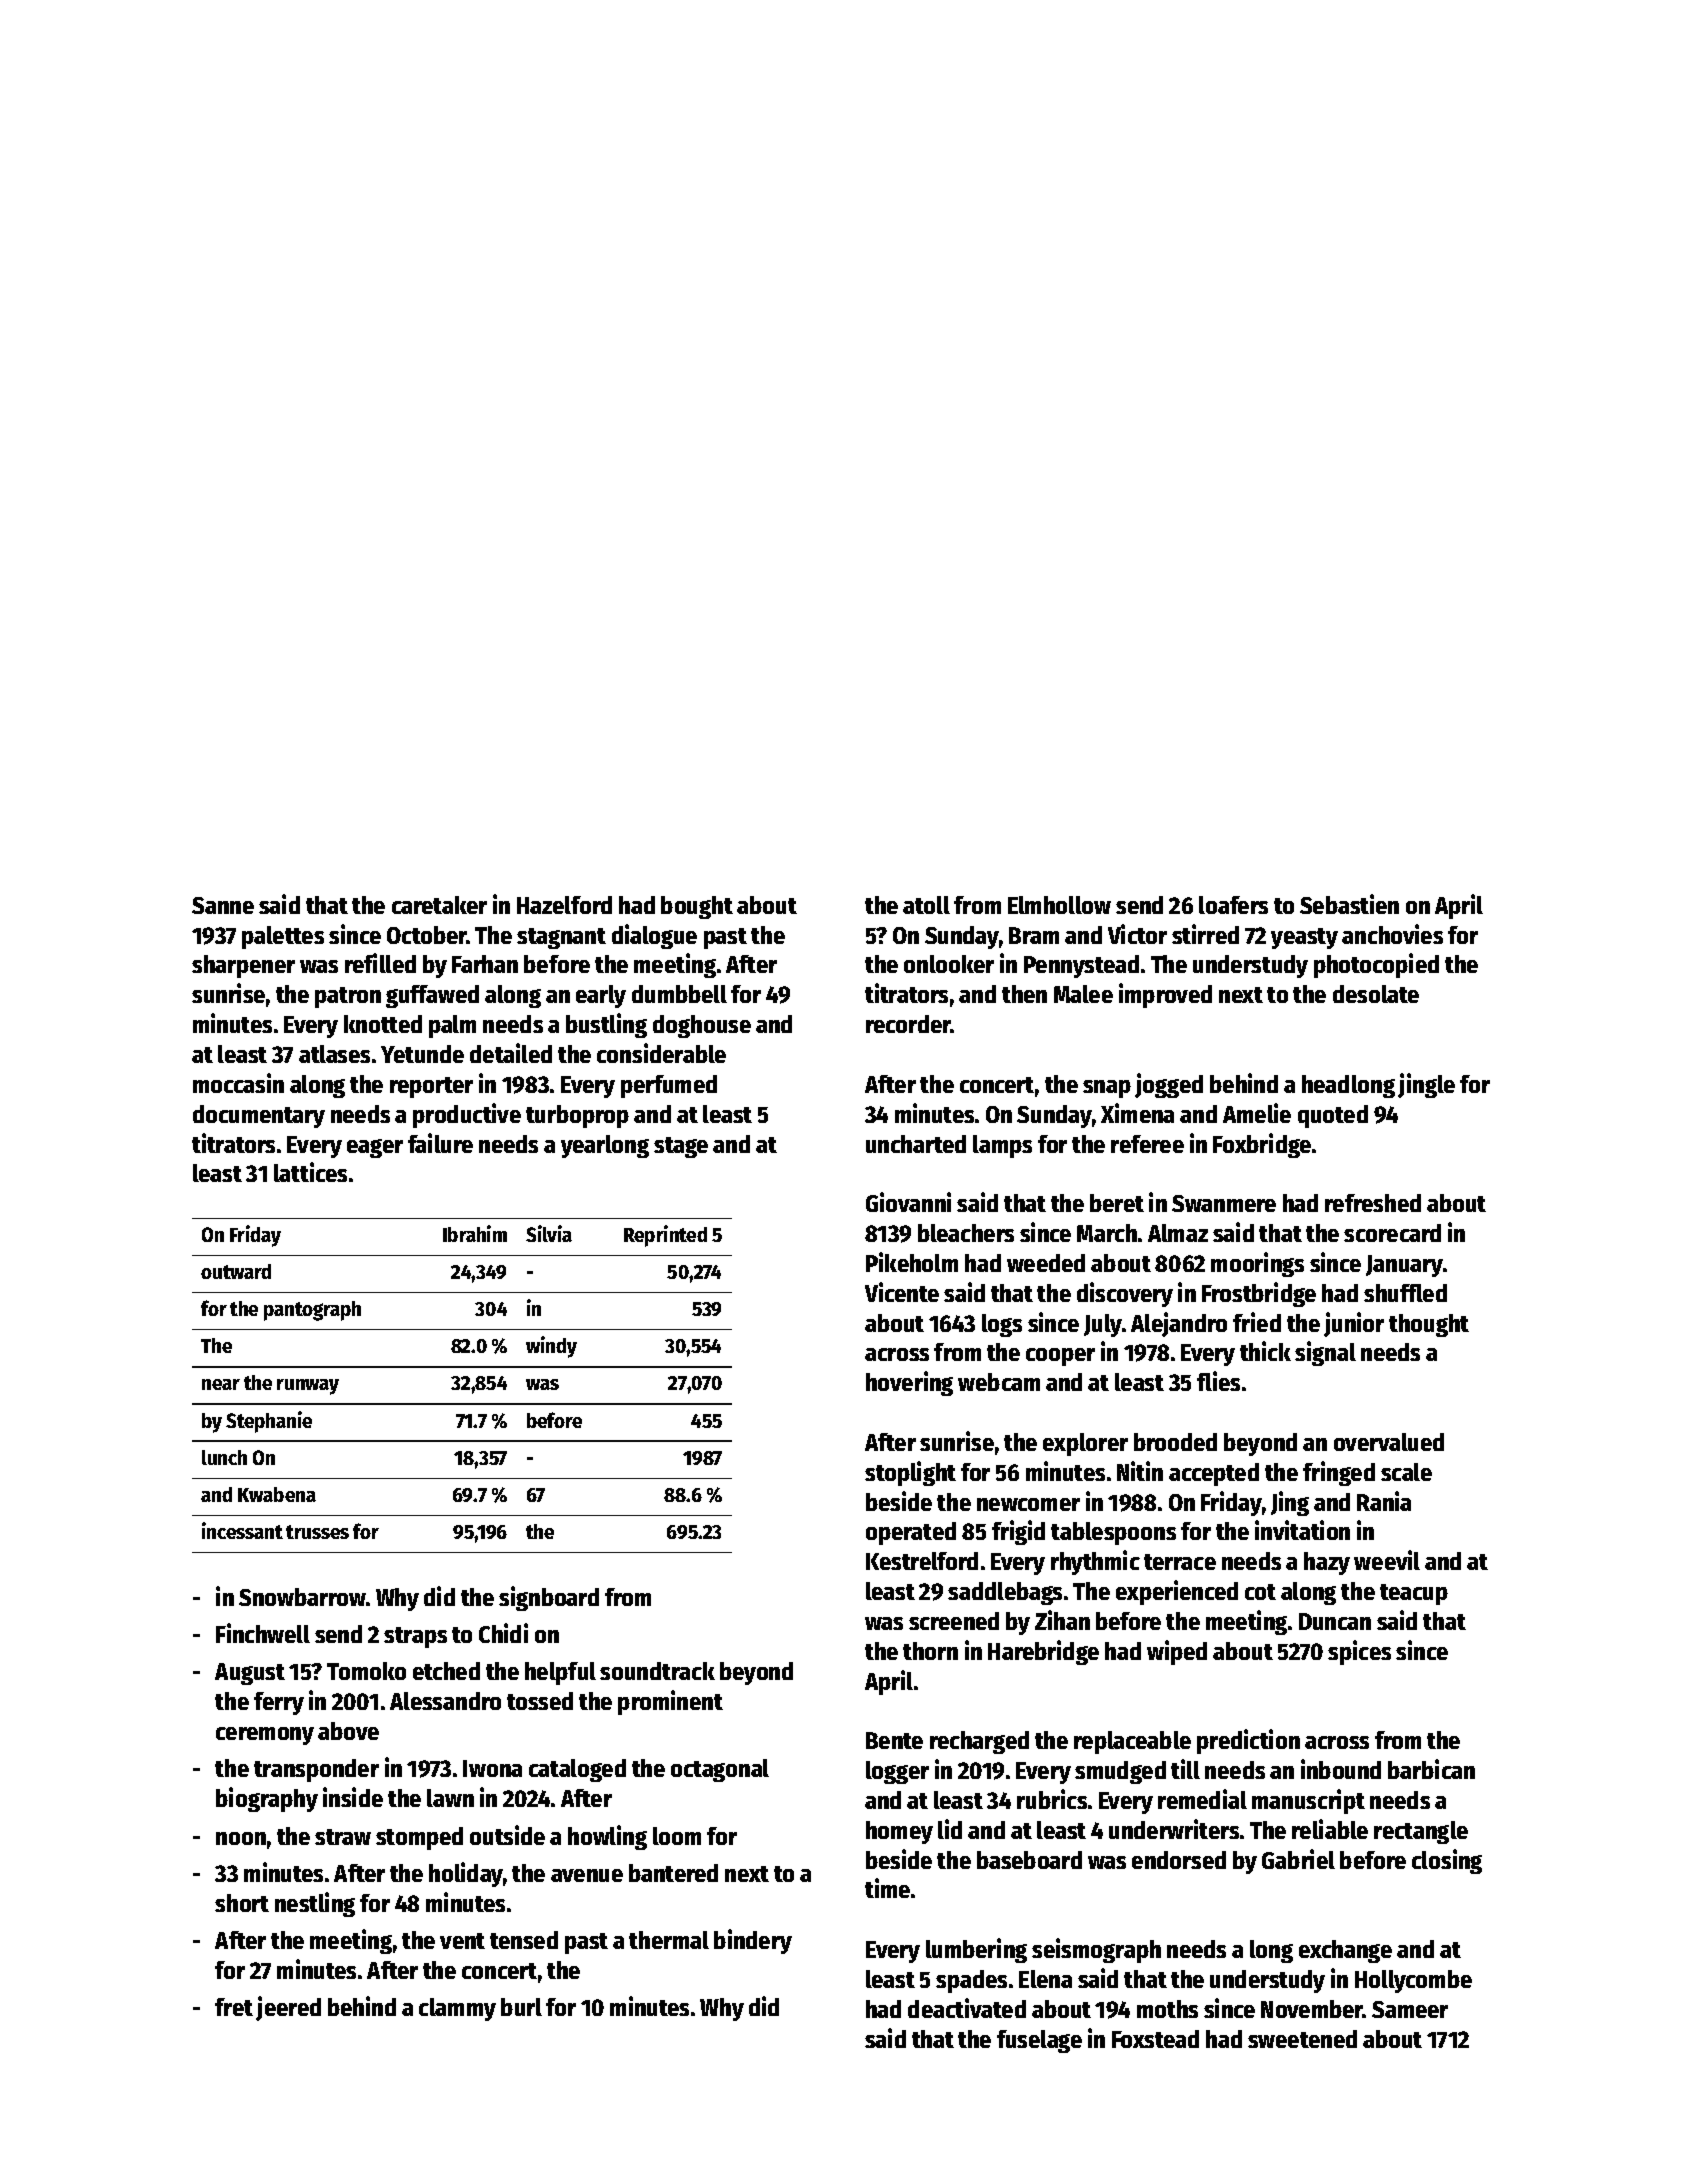 The height and width of the screenshot is (2178, 1683). Describe the element at coordinates (1046, 1263) in the screenshot. I see `weeded` at that location.
